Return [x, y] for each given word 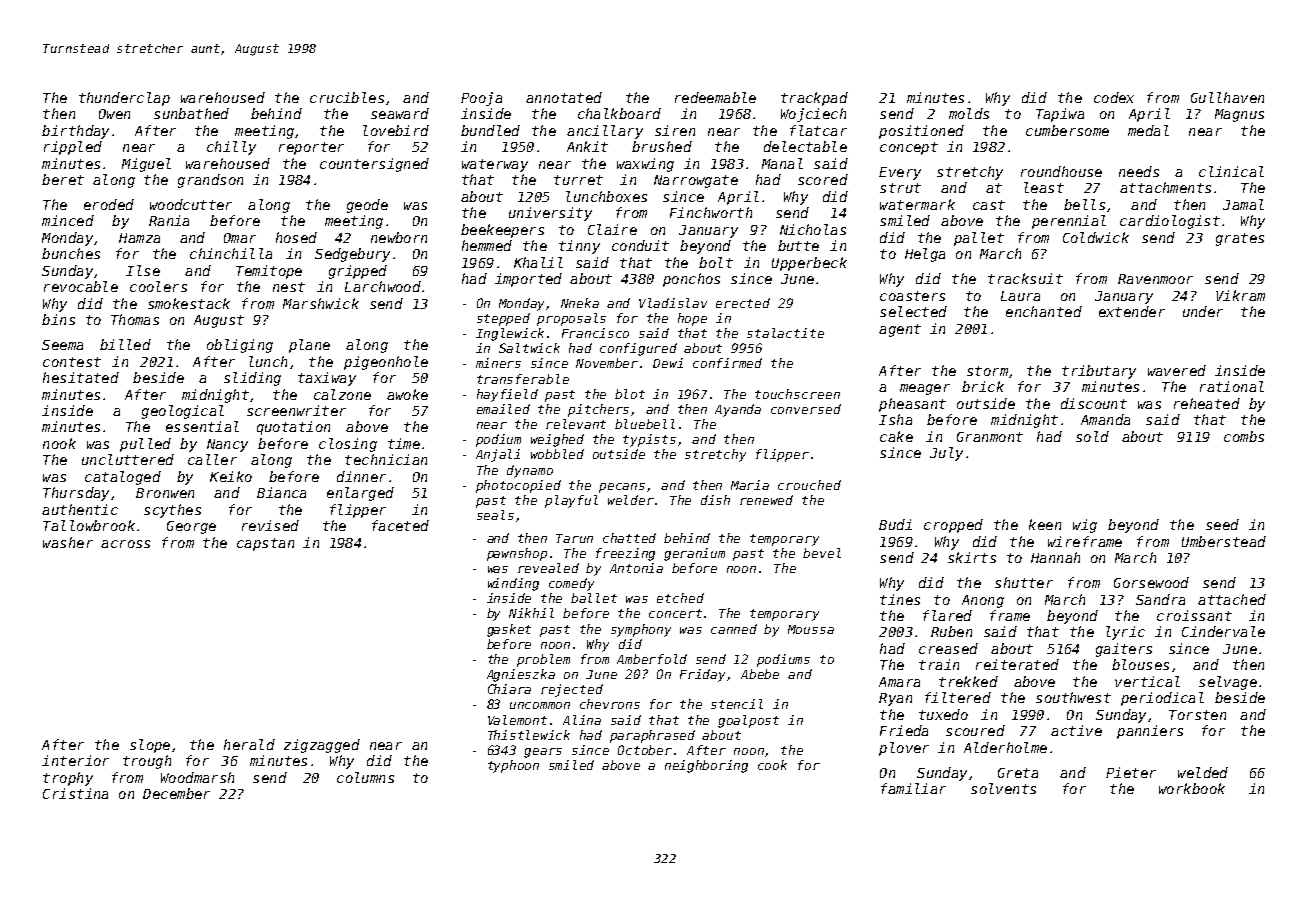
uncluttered [128, 459]
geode [367, 206]
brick [983, 386]
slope [150, 746]
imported [528, 280]
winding [513, 584]
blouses [1140, 664]
